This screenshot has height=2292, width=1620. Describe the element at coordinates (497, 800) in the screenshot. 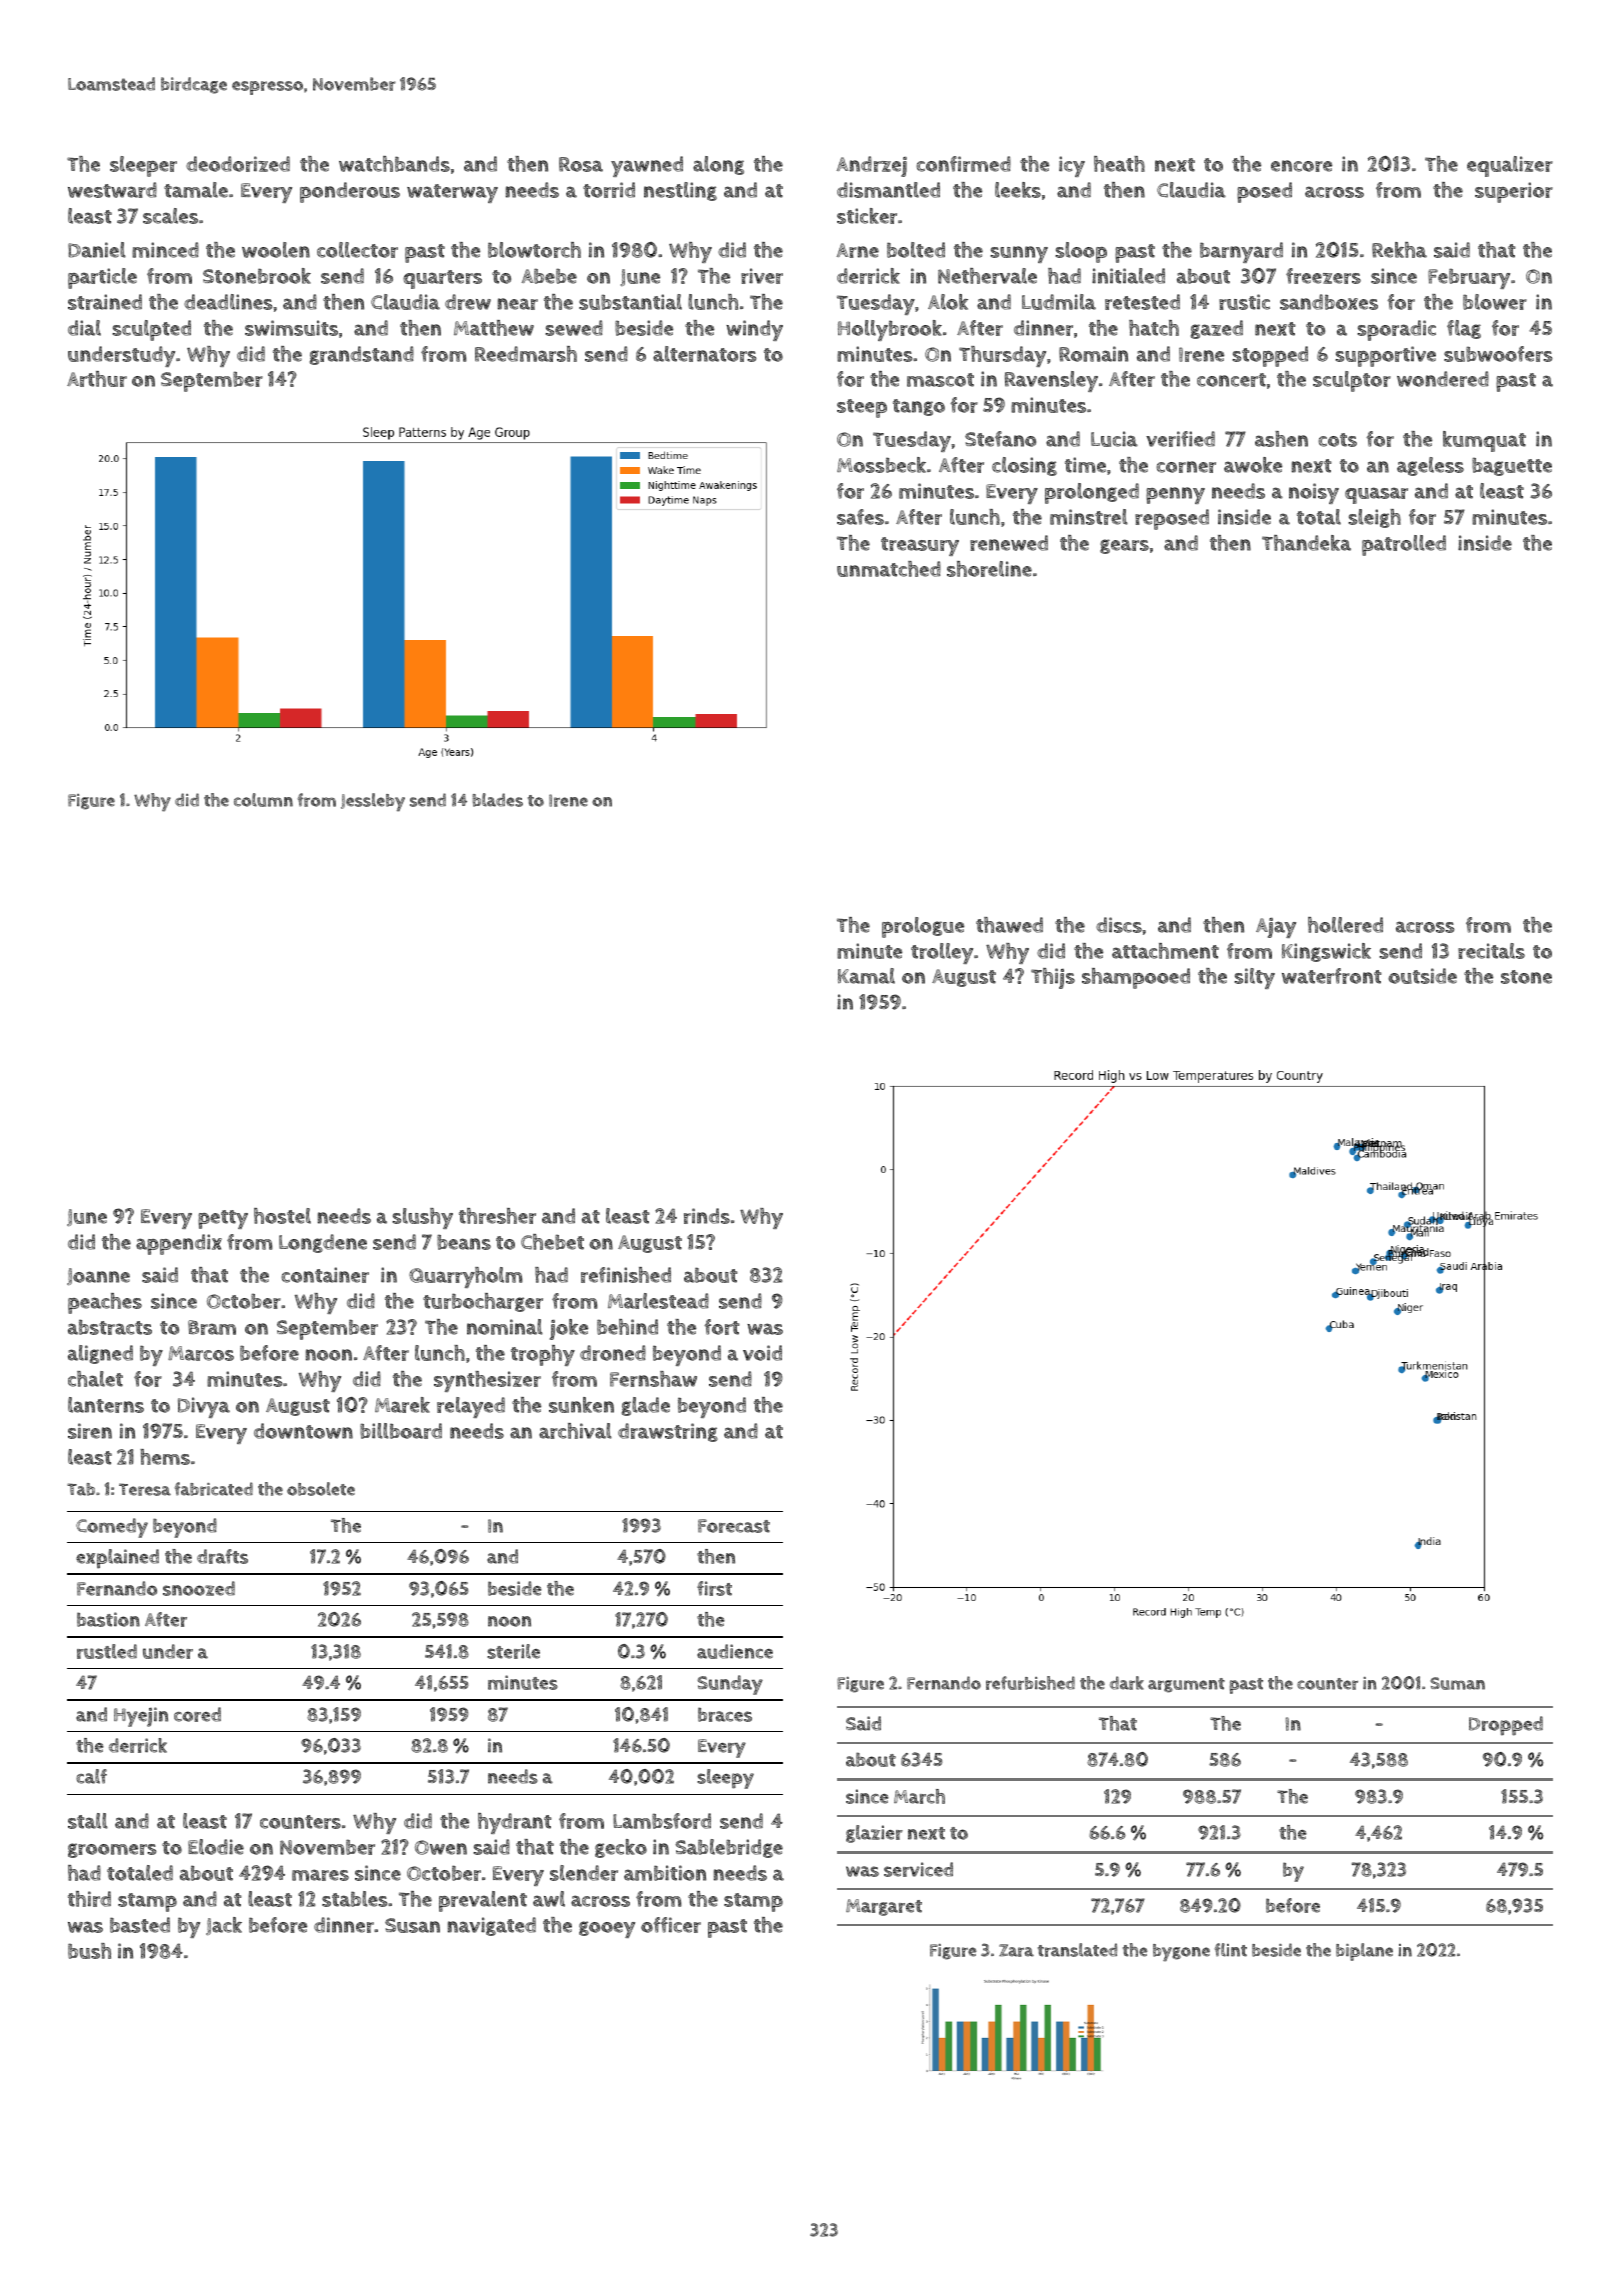

I see `blades` at that location.
